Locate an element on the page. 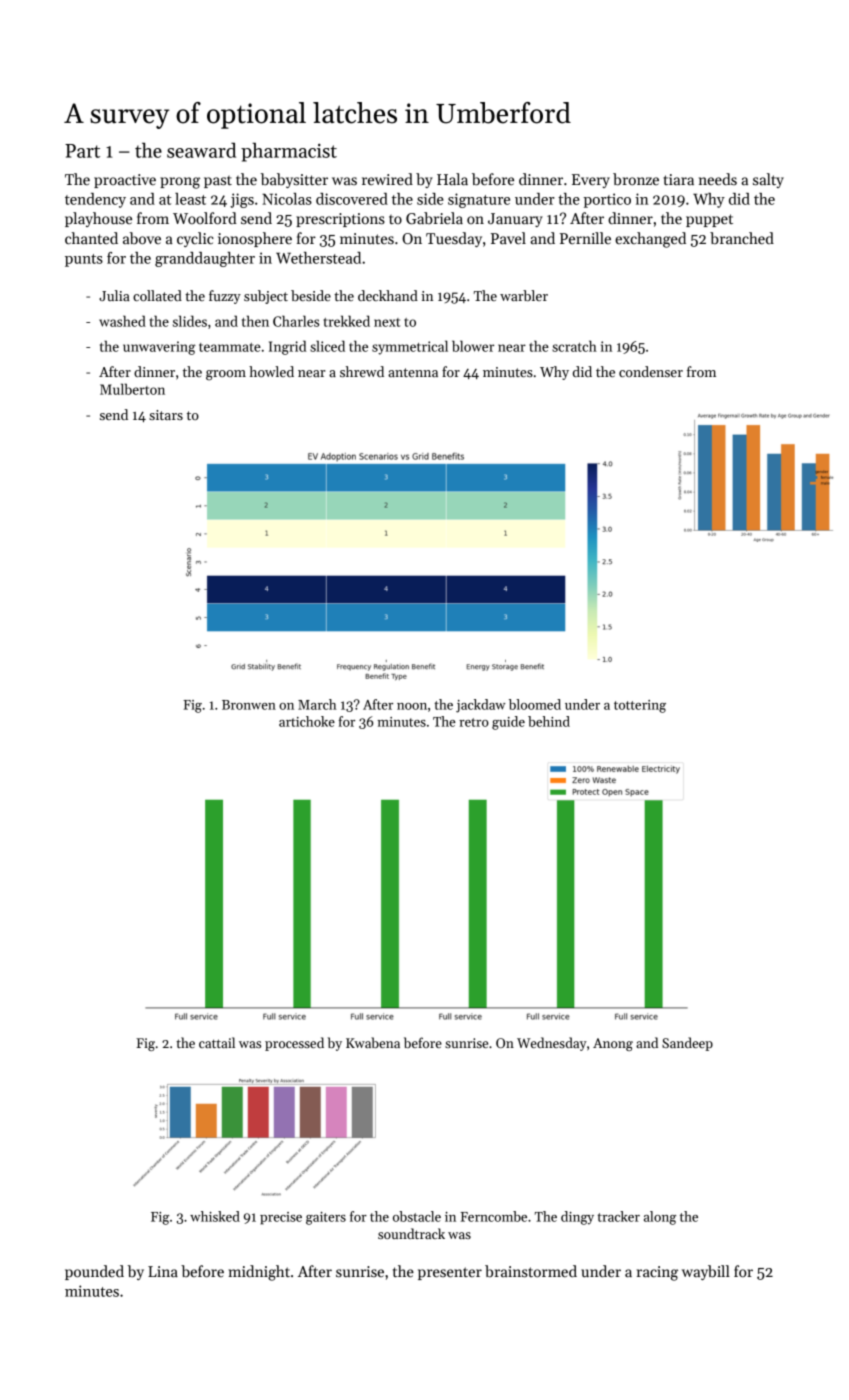  groom is located at coordinates (226, 375).
